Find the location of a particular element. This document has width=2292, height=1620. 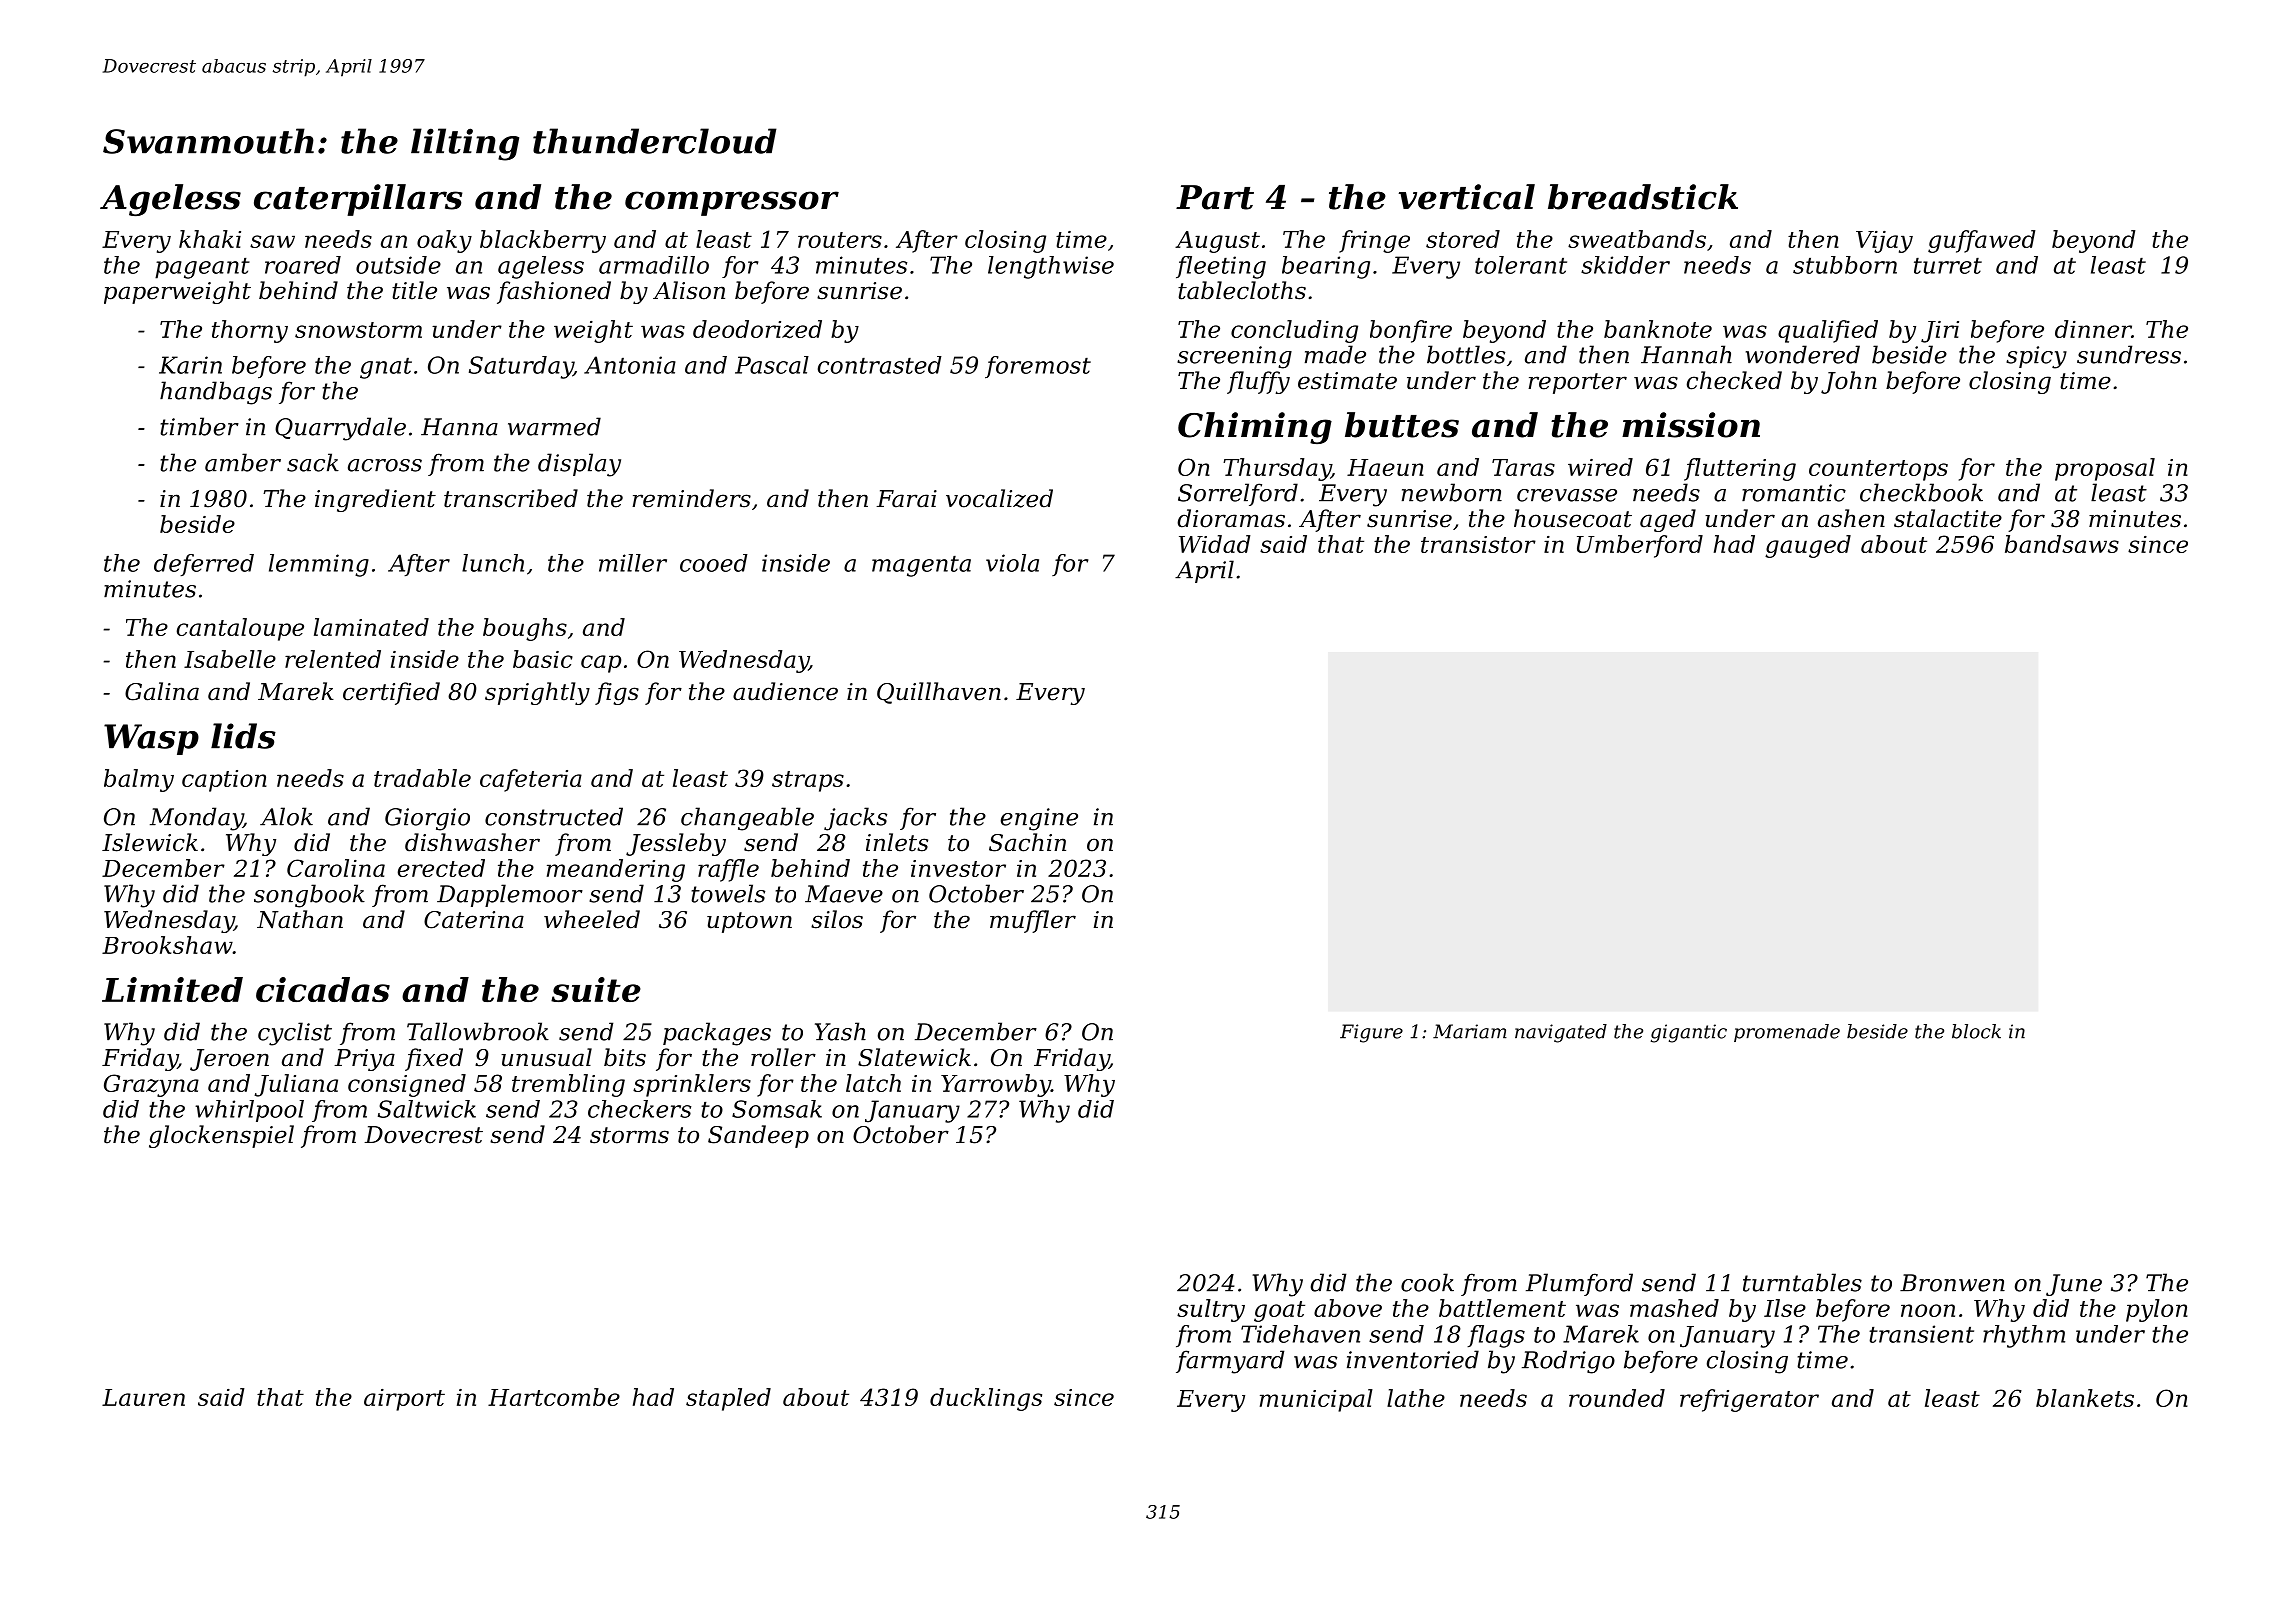

transistor is located at coordinates (1478, 544).
